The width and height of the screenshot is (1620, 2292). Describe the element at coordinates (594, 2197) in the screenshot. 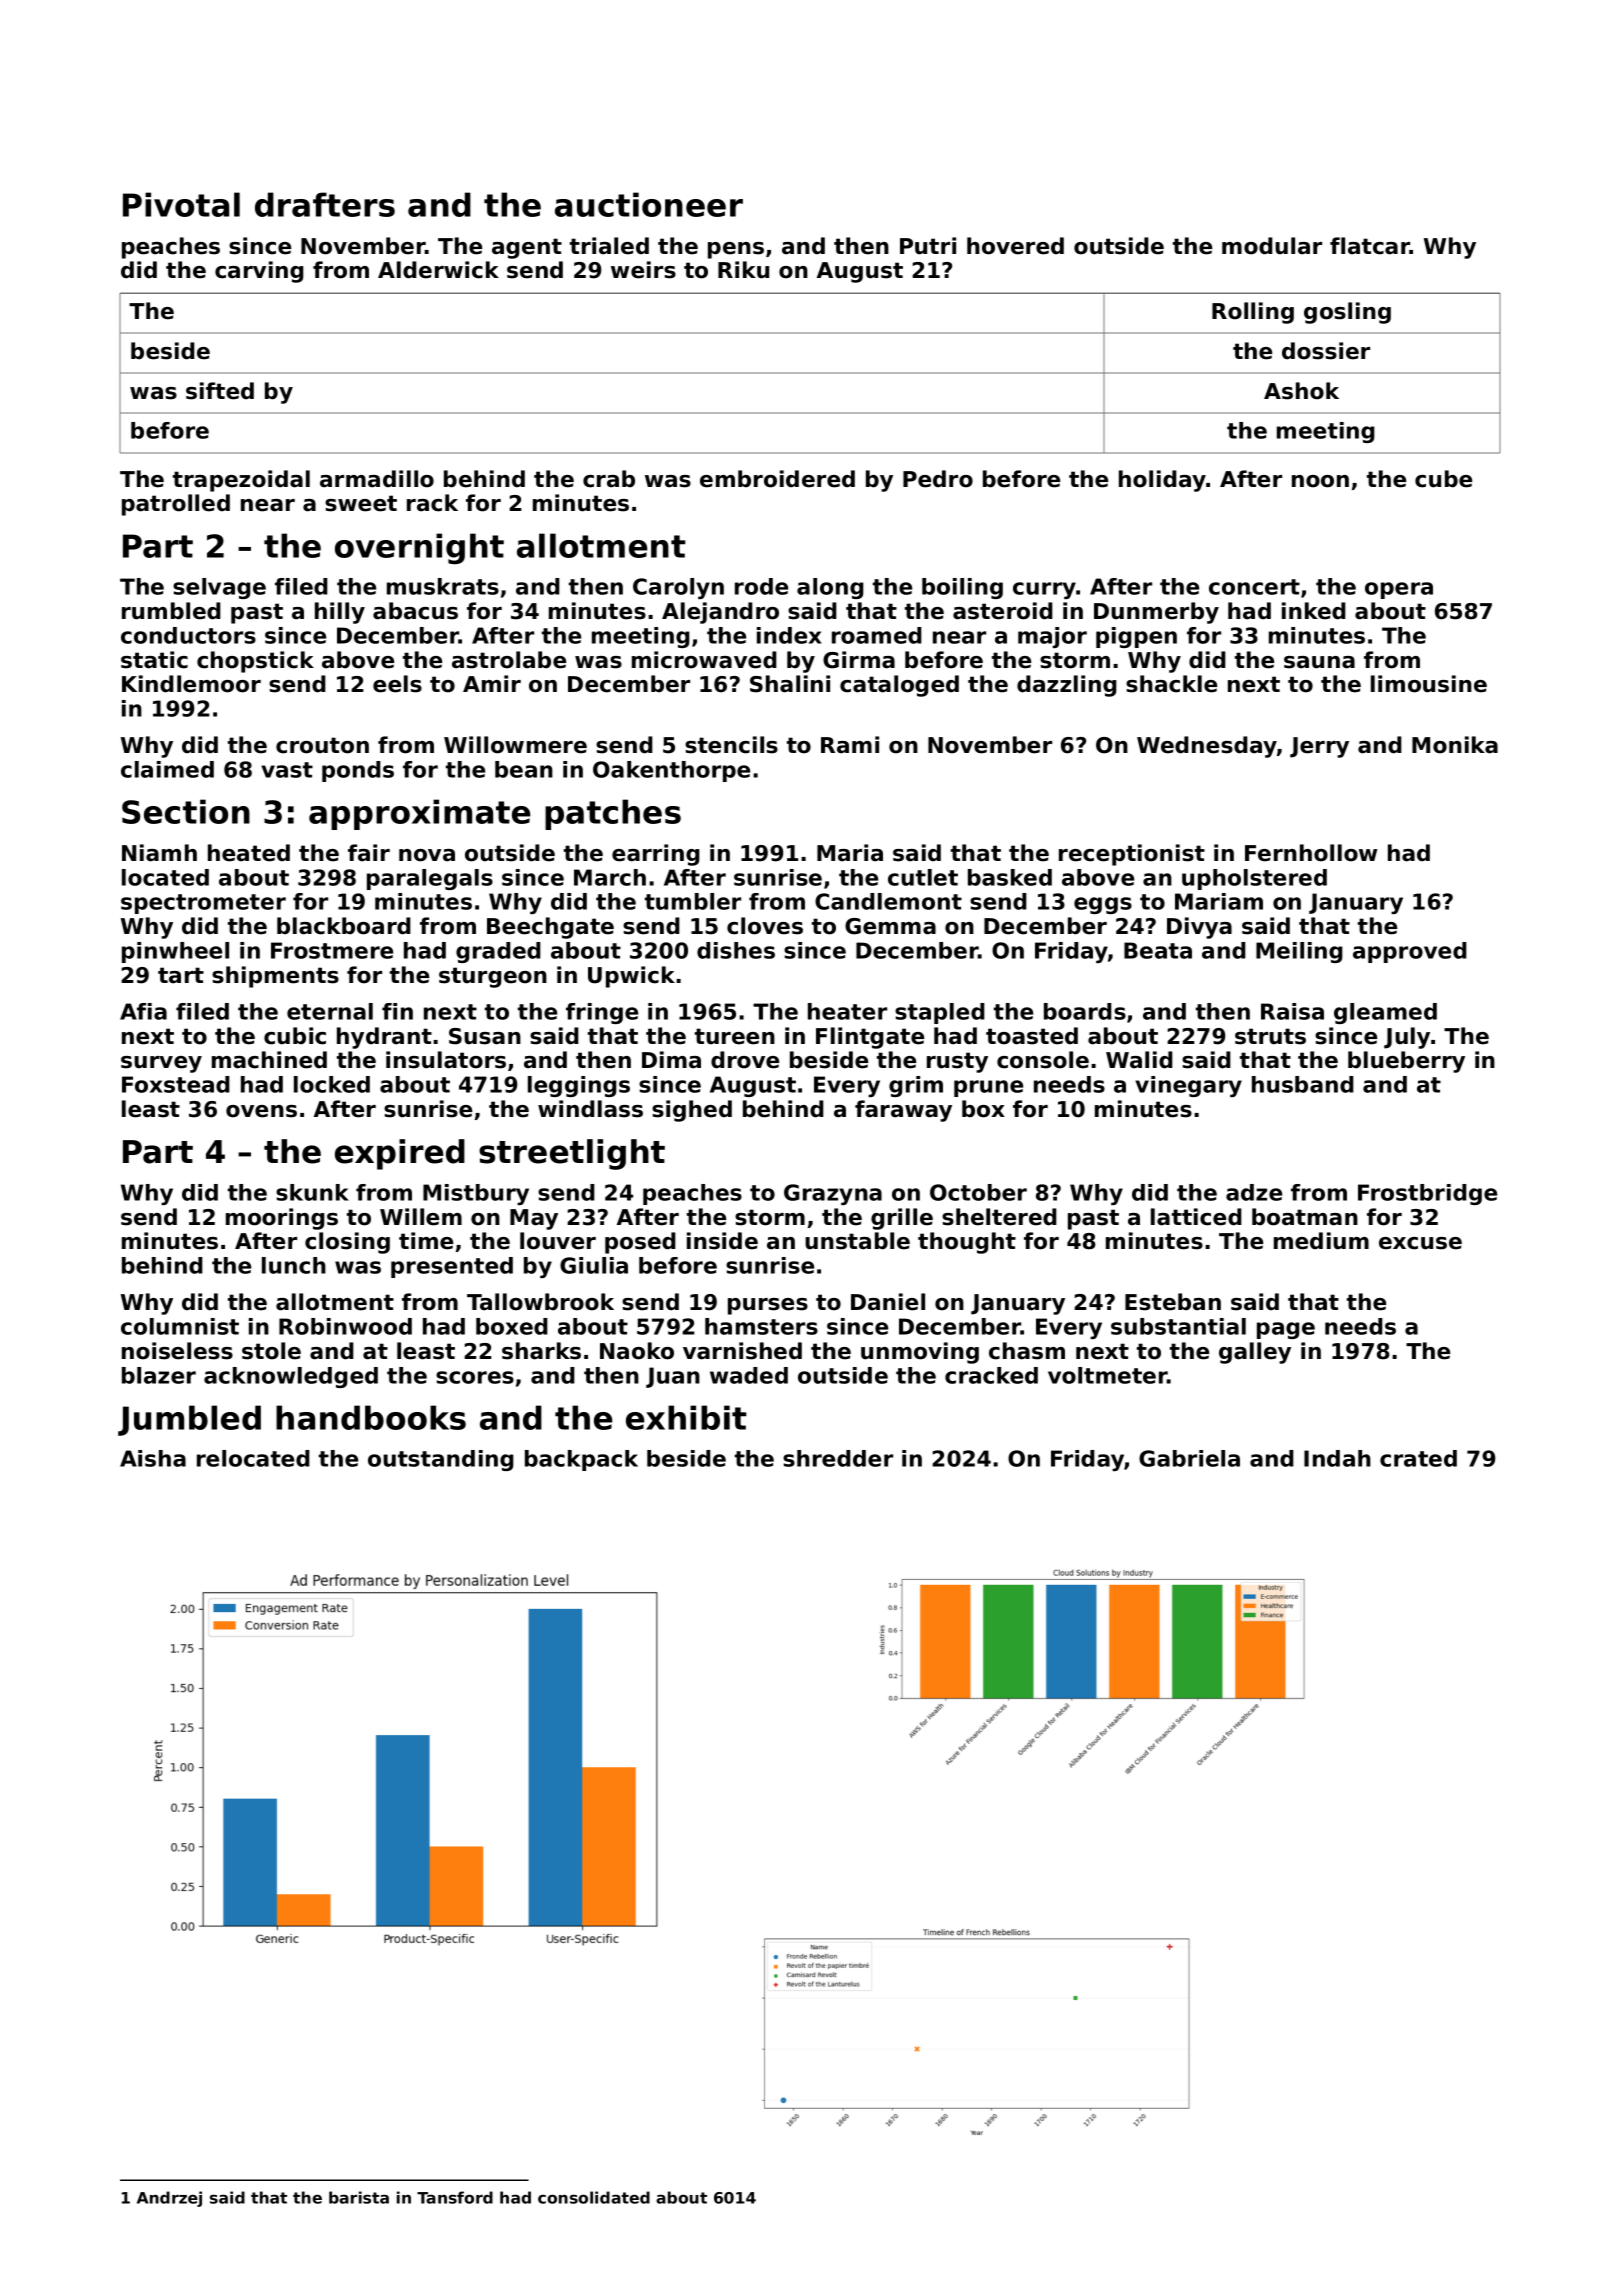

I see `consolidated` at that location.
